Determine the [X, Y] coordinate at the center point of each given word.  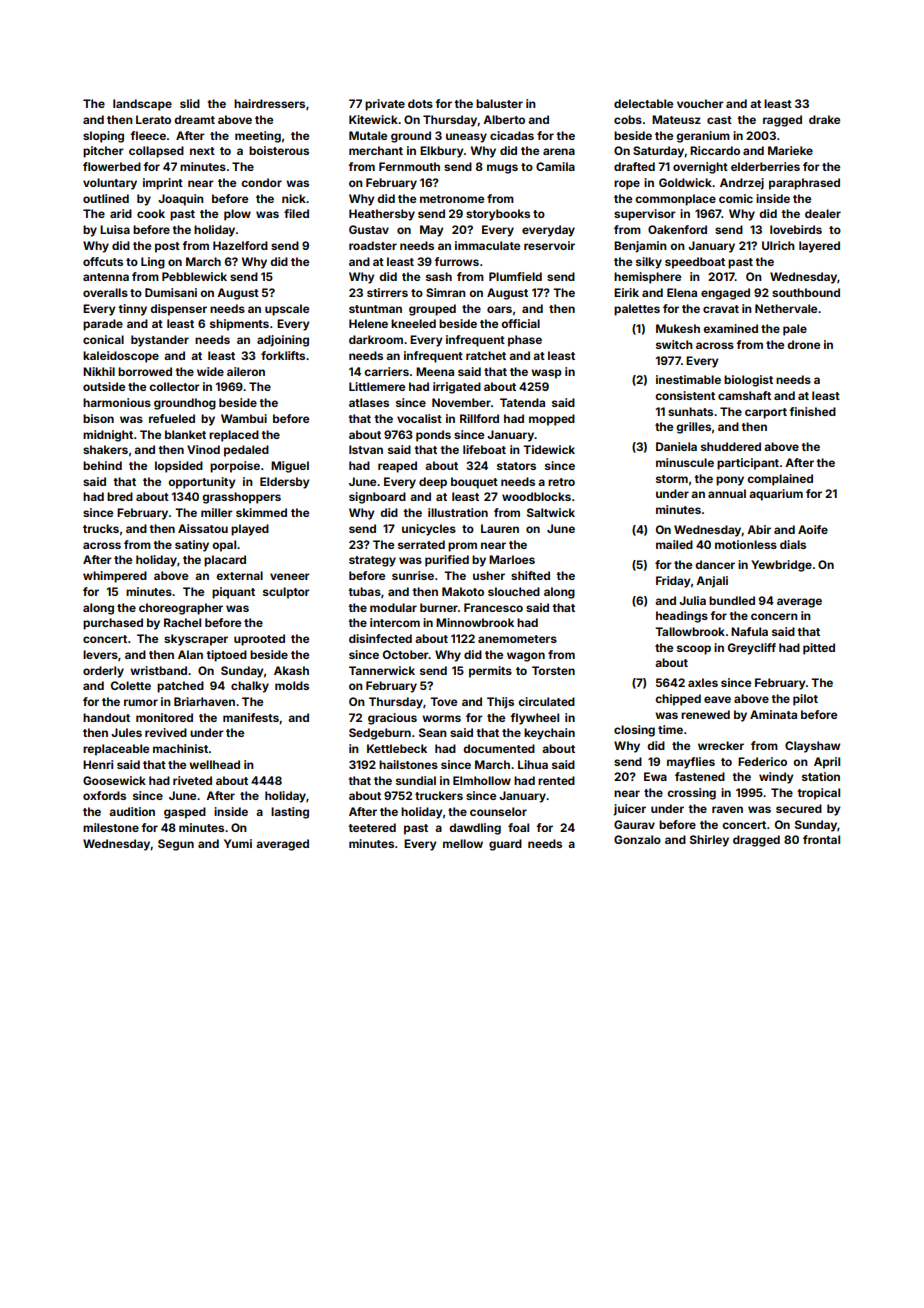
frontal [821, 839]
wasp [546, 374]
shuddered [731, 446]
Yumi [238, 843]
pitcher [103, 152]
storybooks [498, 215]
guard [505, 845]
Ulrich [778, 245]
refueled [172, 418]
